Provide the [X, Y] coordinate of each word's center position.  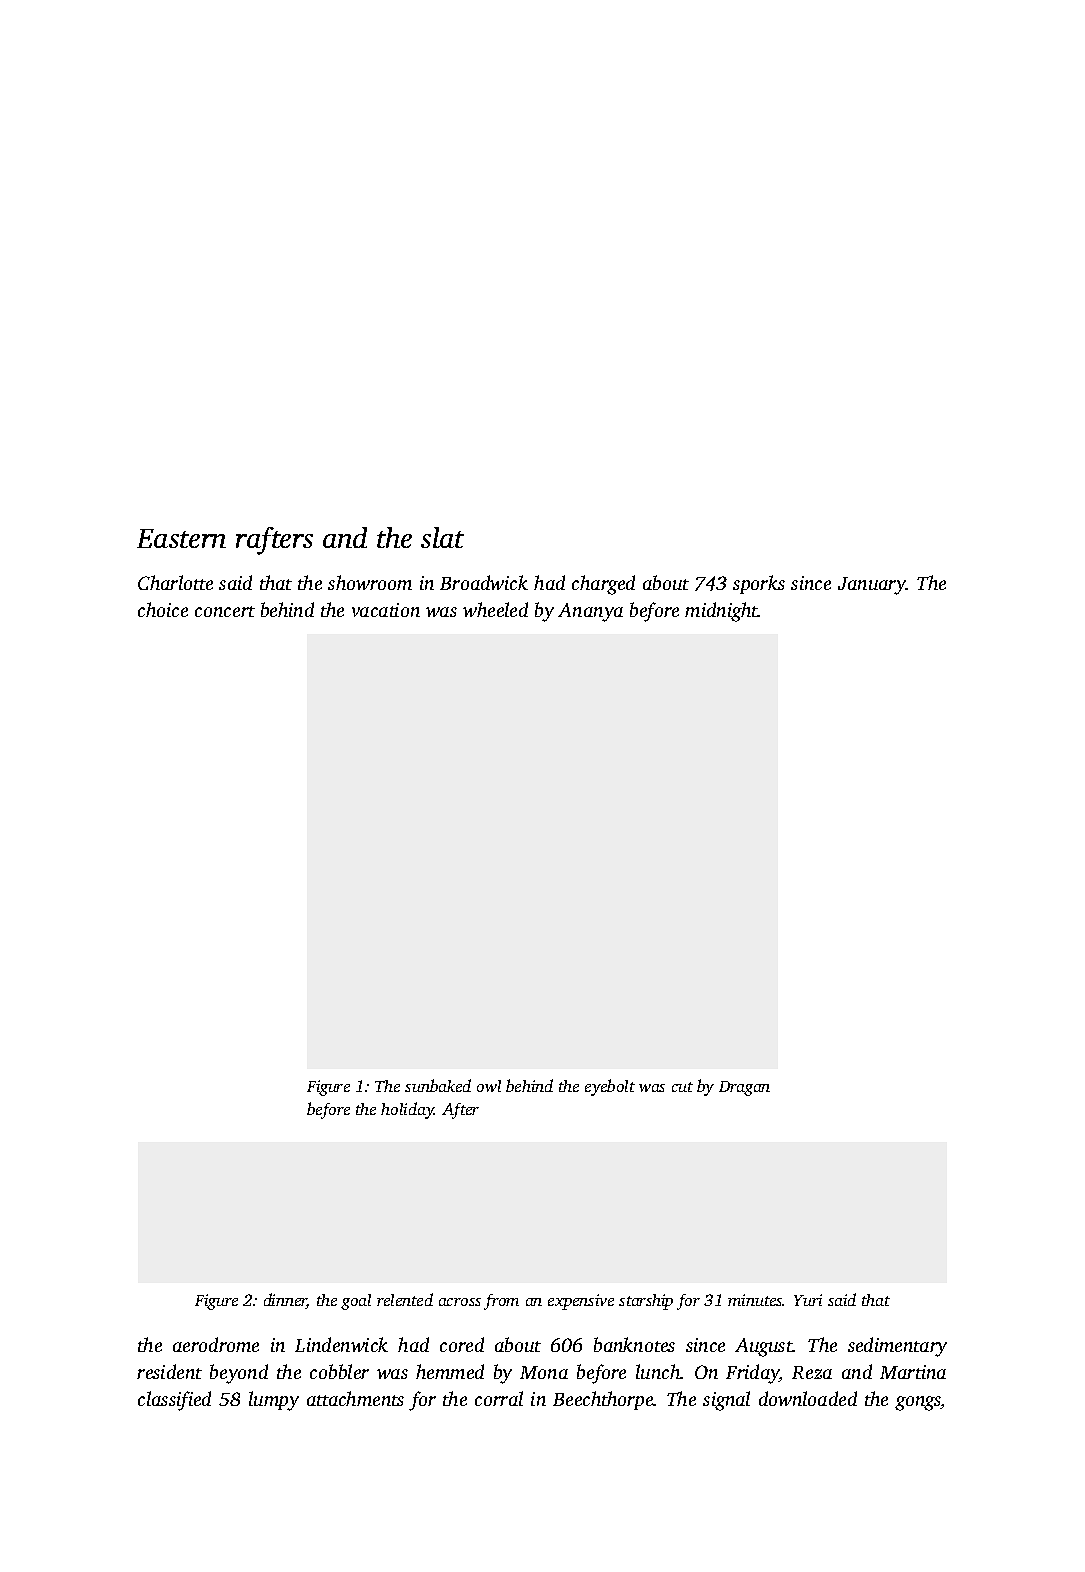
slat [442, 537]
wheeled [495, 609]
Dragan [744, 1088]
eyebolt [610, 1087]
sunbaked [438, 1085]
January [872, 586]
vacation [386, 610]
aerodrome [216, 1344]
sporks [759, 584]
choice [163, 609]
